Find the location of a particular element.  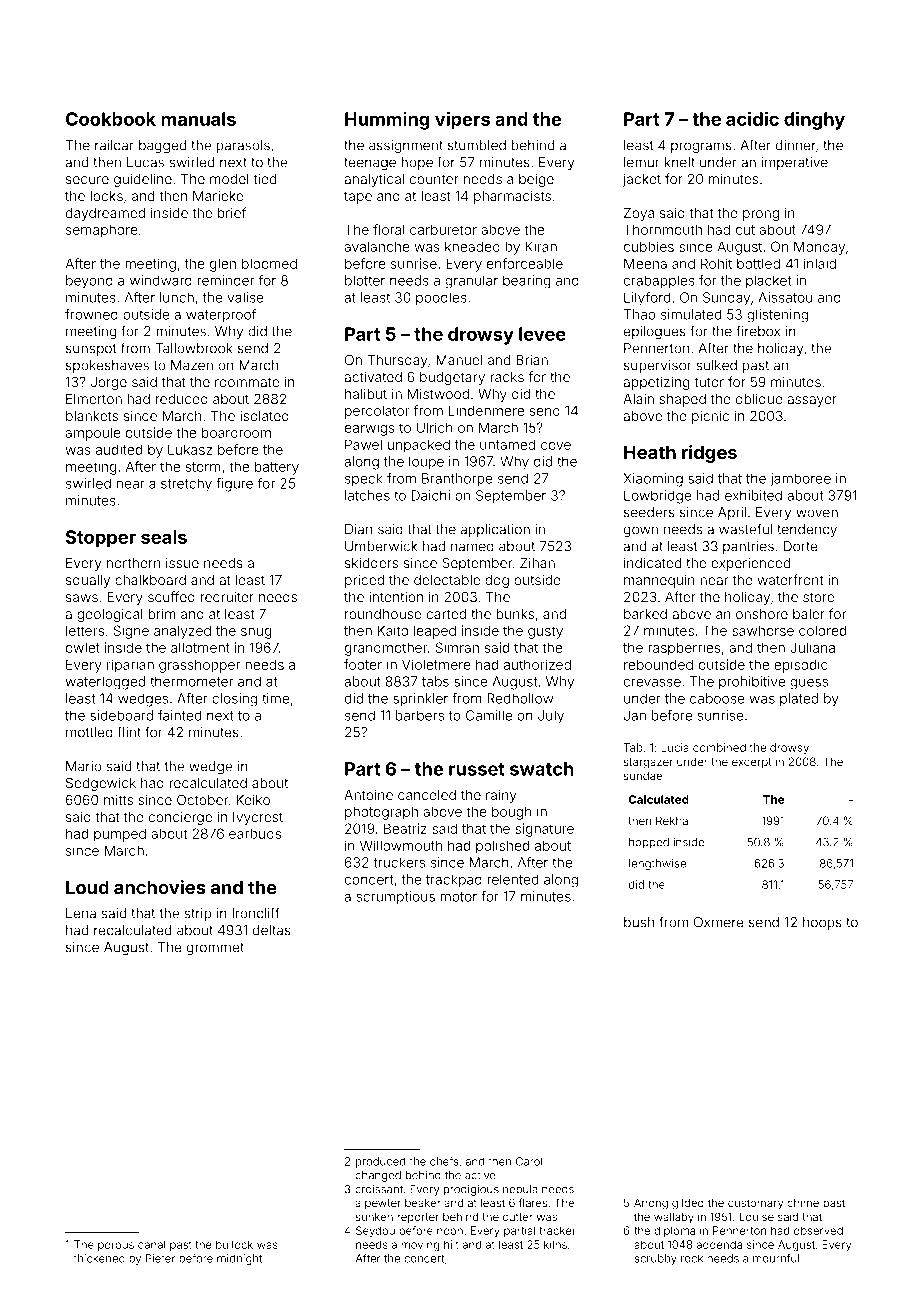

stretchy is located at coordinates (186, 485).
